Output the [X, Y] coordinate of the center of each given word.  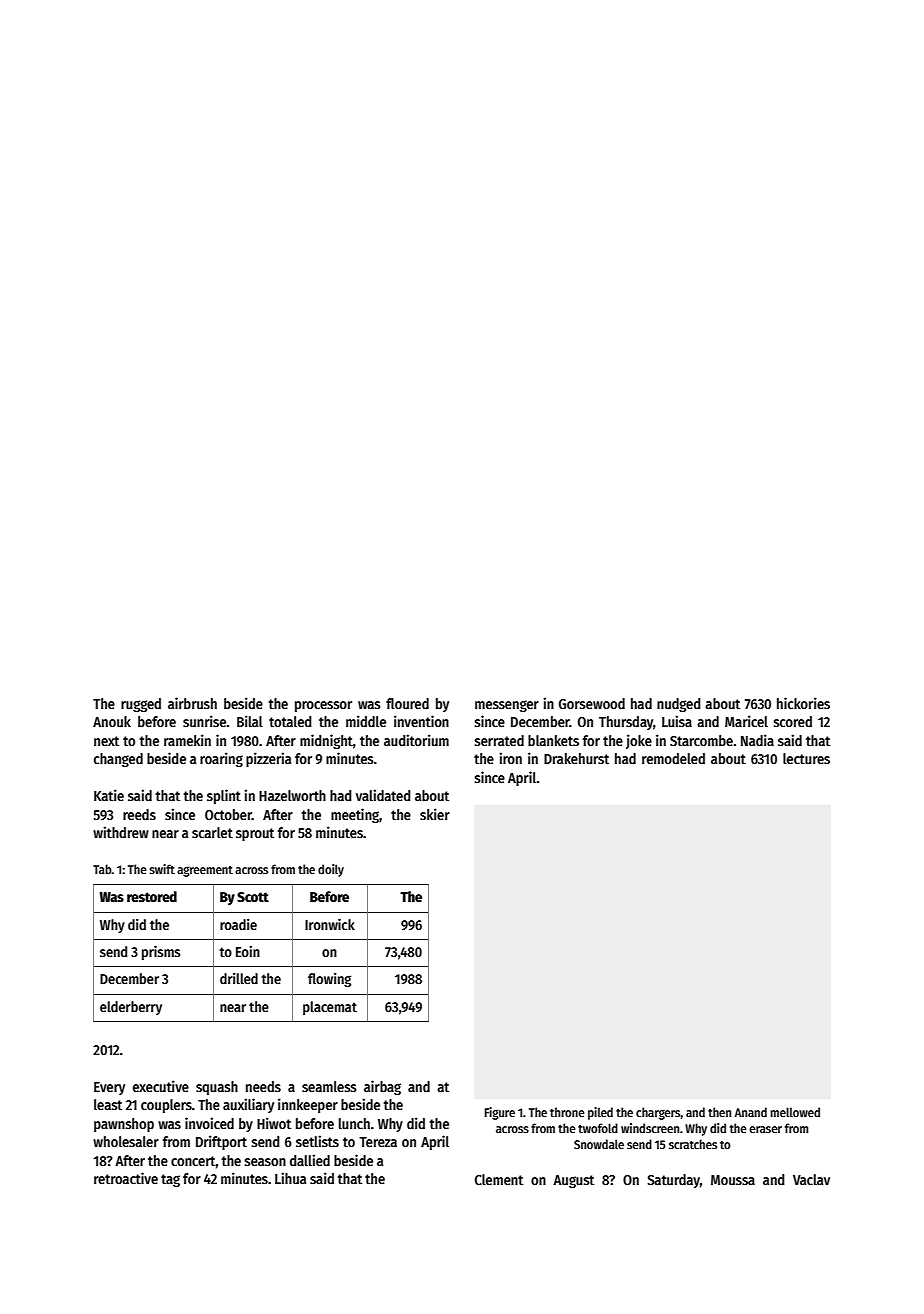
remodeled [673, 758]
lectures [806, 758]
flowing [329, 980]
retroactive [126, 1178]
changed [118, 760]
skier [435, 814]
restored [152, 896]
